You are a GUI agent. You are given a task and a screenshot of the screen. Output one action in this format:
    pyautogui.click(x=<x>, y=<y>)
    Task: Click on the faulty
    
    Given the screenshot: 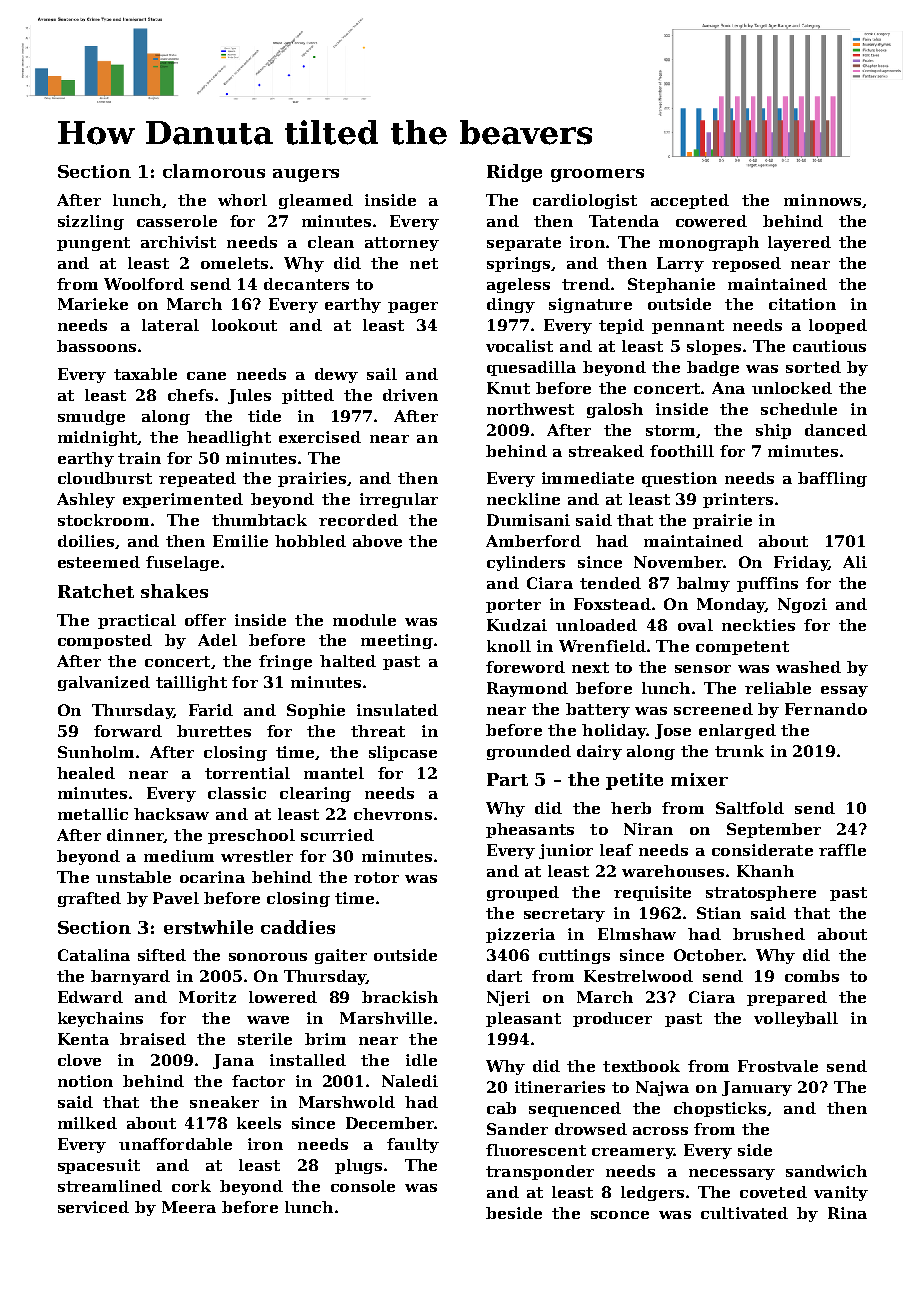 What is the action you would take?
    pyautogui.click(x=413, y=1145)
